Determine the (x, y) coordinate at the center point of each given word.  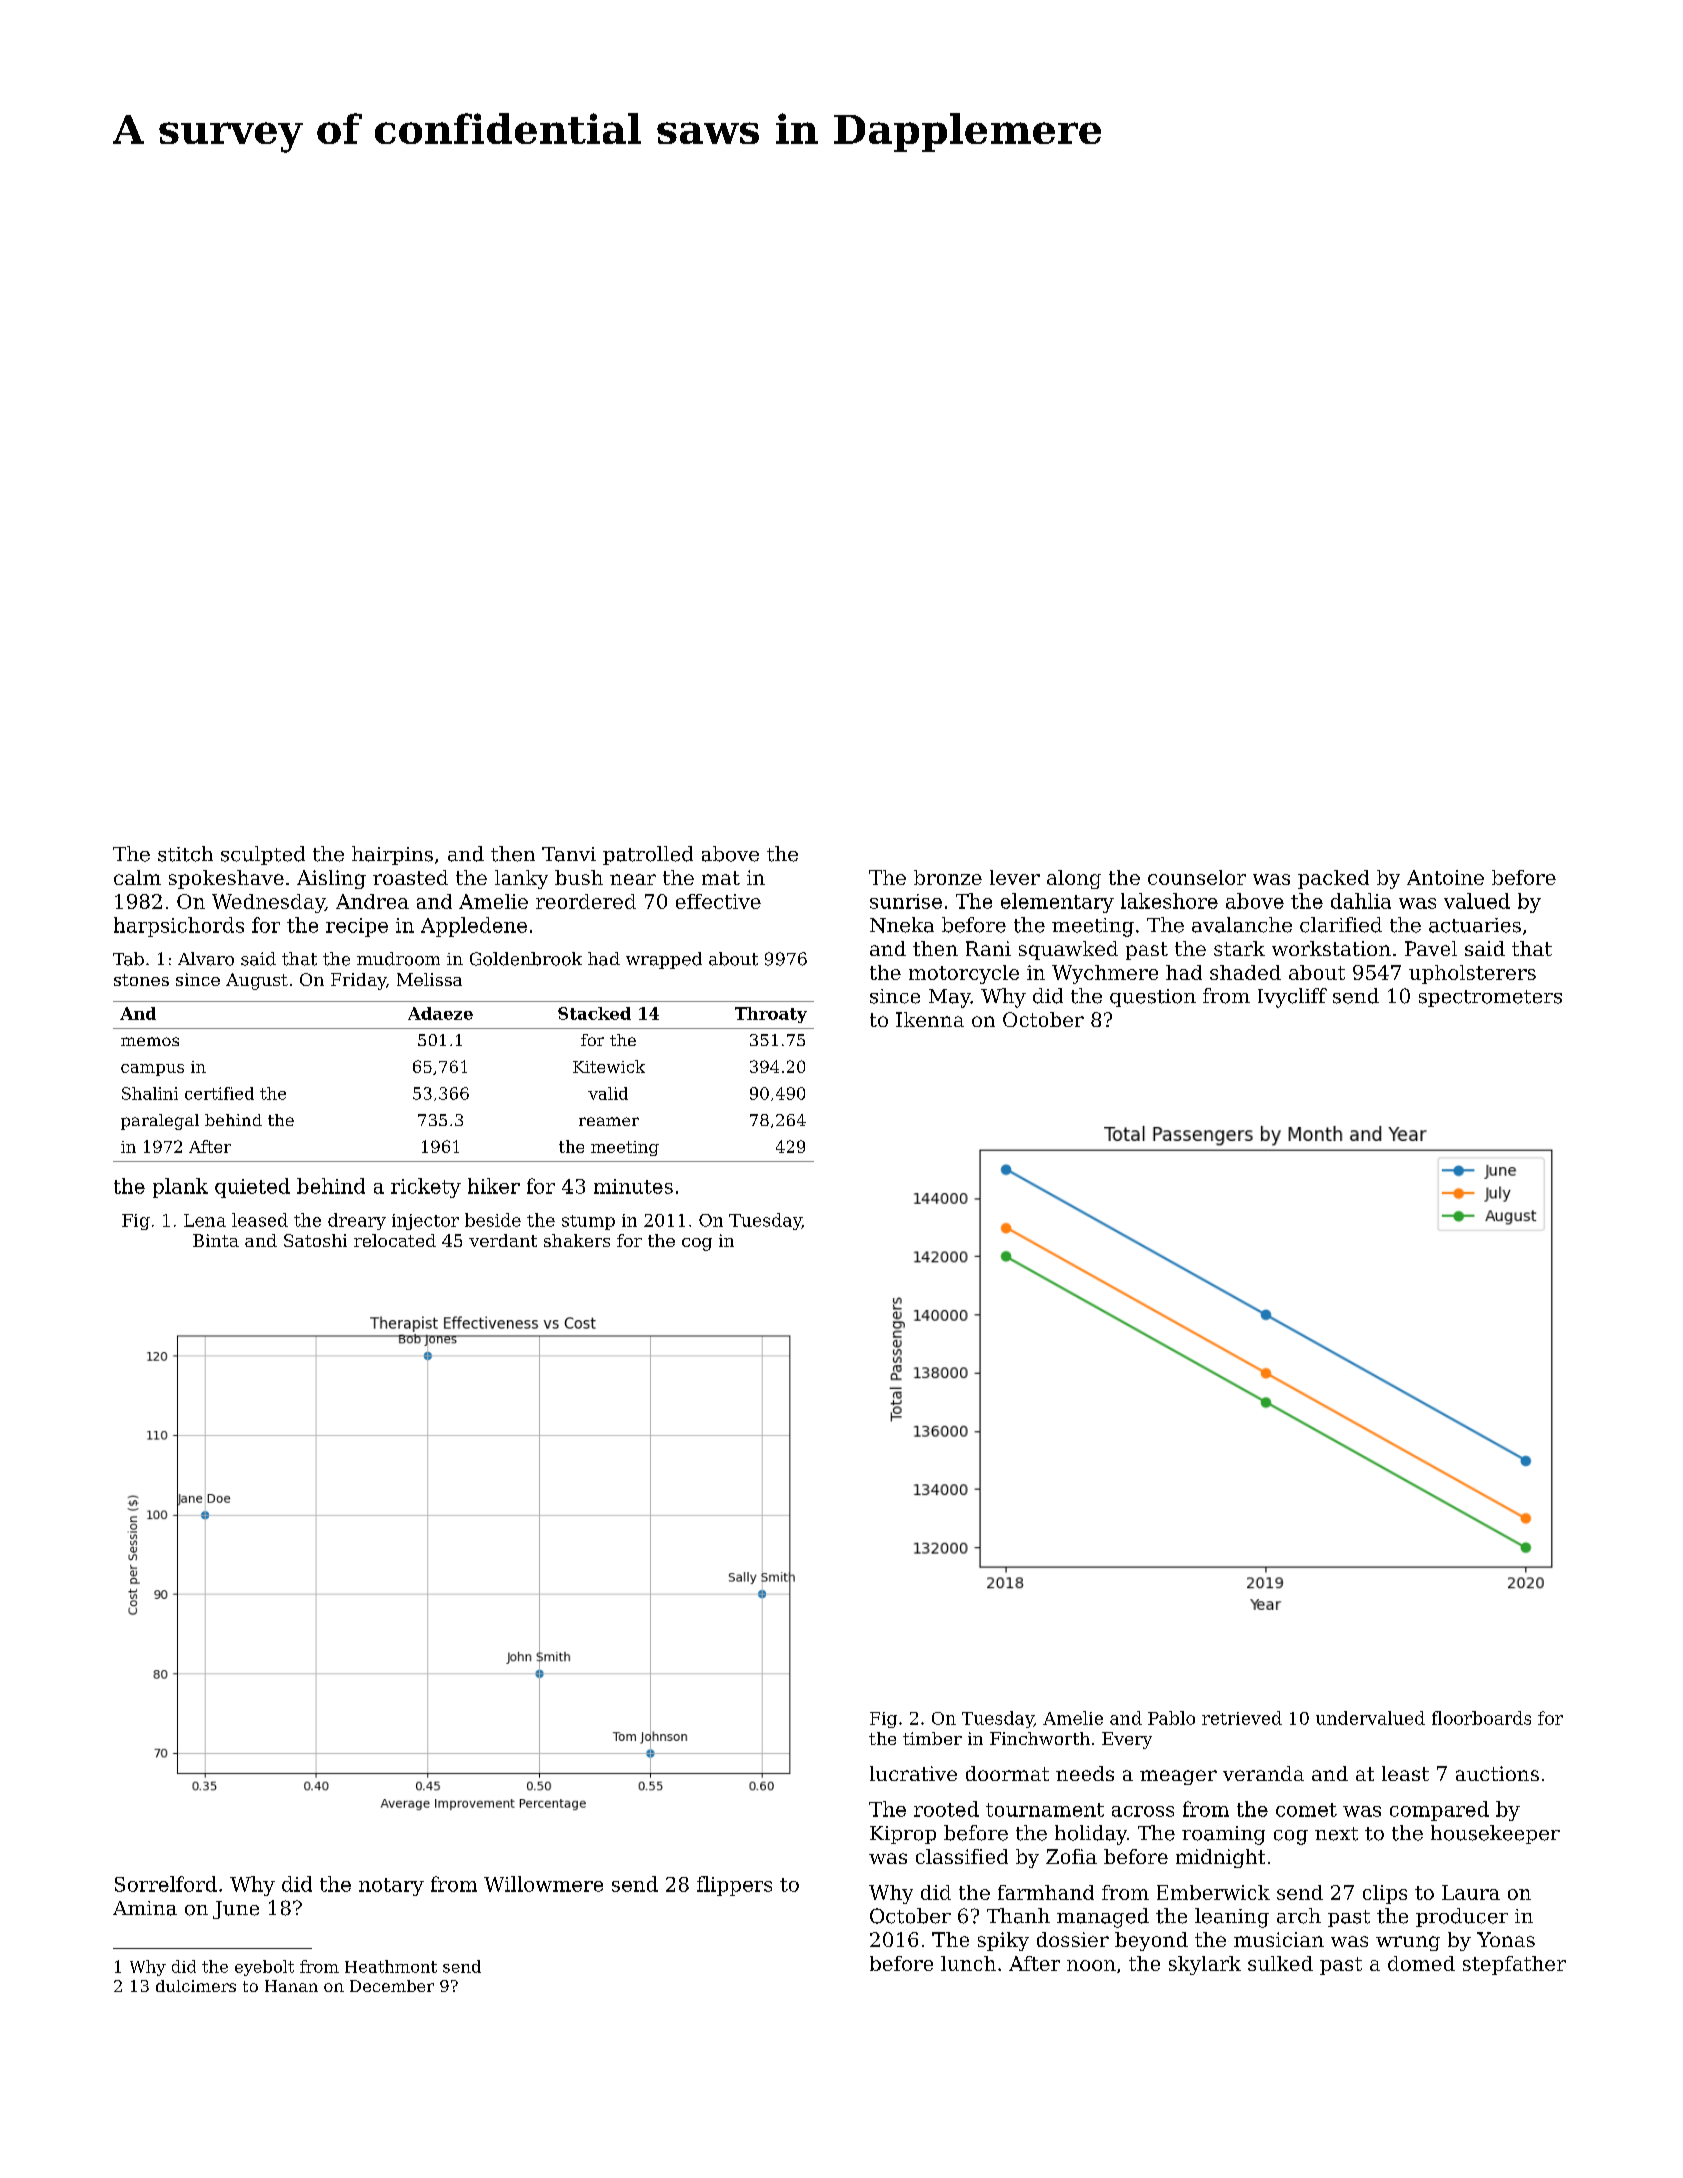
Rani (988, 948)
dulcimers (196, 1986)
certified (219, 1093)
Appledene (474, 927)
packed (1333, 879)
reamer (609, 1121)
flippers (734, 1886)
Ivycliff (1292, 998)
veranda (1263, 1773)
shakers (577, 1240)
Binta (216, 1240)
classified (962, 1856)
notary (391, 1887)
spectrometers (1490, 998)
